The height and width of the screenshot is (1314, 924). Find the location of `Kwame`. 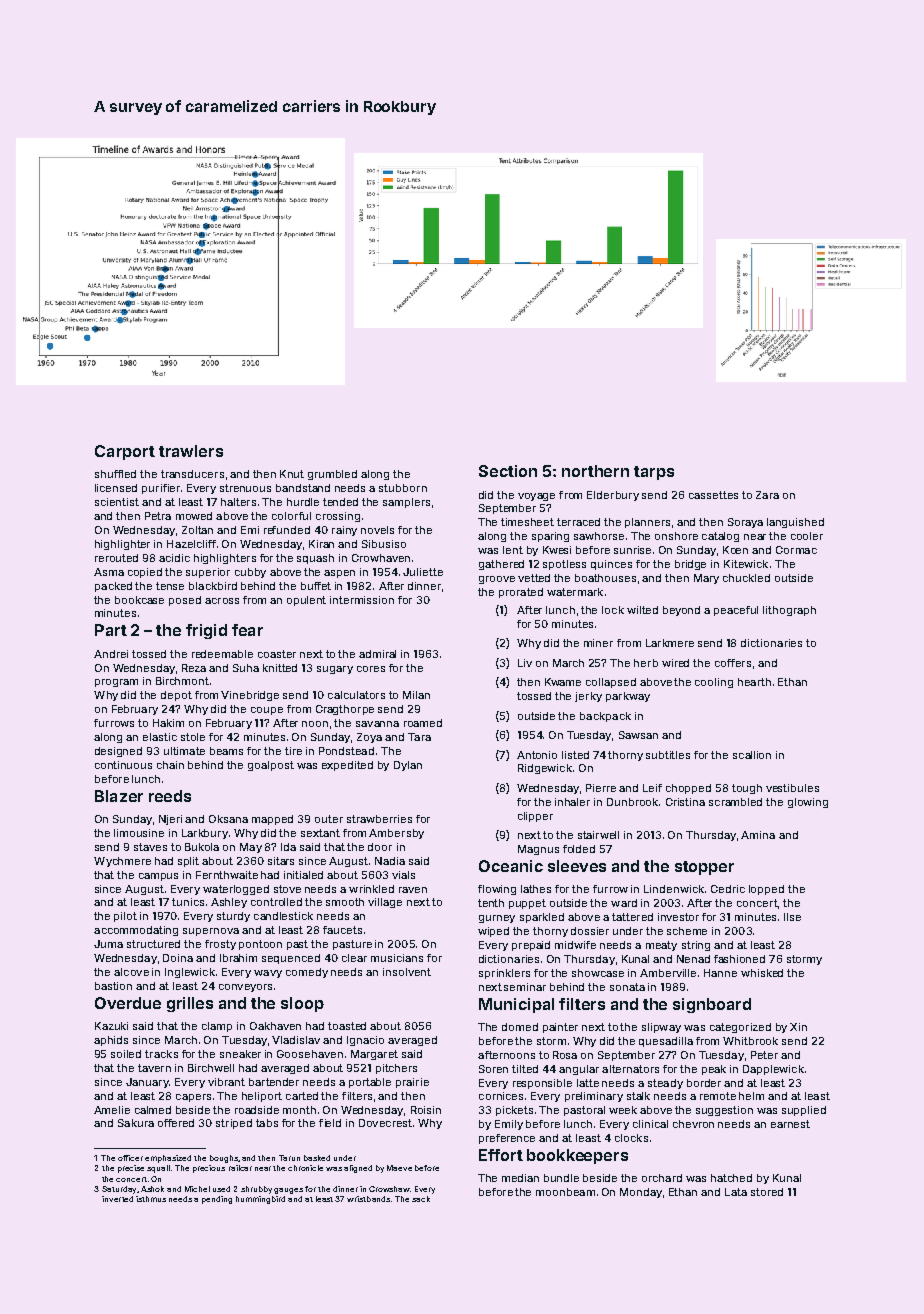

Kwame is located at coordinates (563, 682).
